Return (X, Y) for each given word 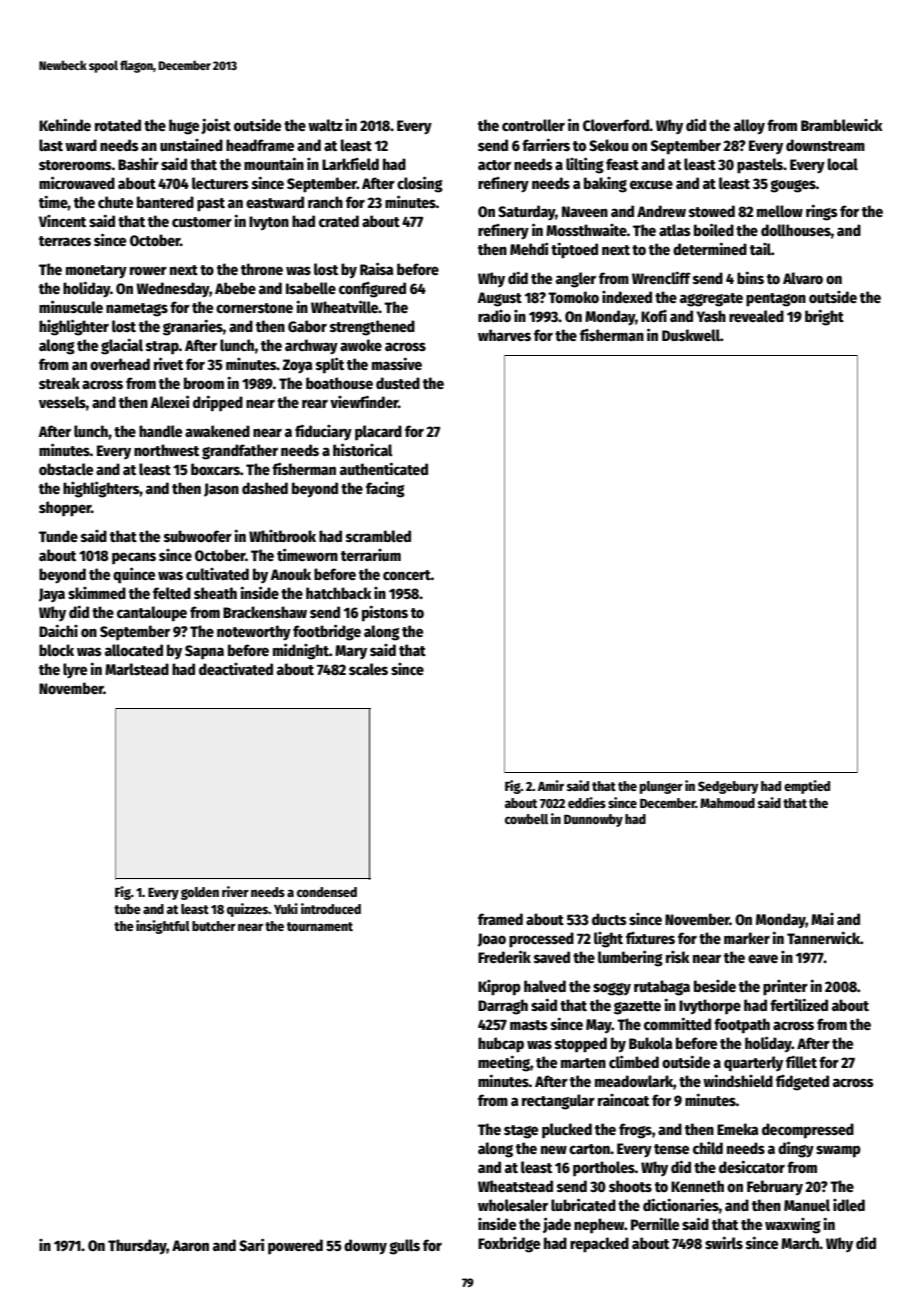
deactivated (236, 669)
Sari (251, 1244)
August (500, 299)
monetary (96, 272)
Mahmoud (727, 803)
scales (368, 669)
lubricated (583, 1204)
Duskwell (691, 335)
